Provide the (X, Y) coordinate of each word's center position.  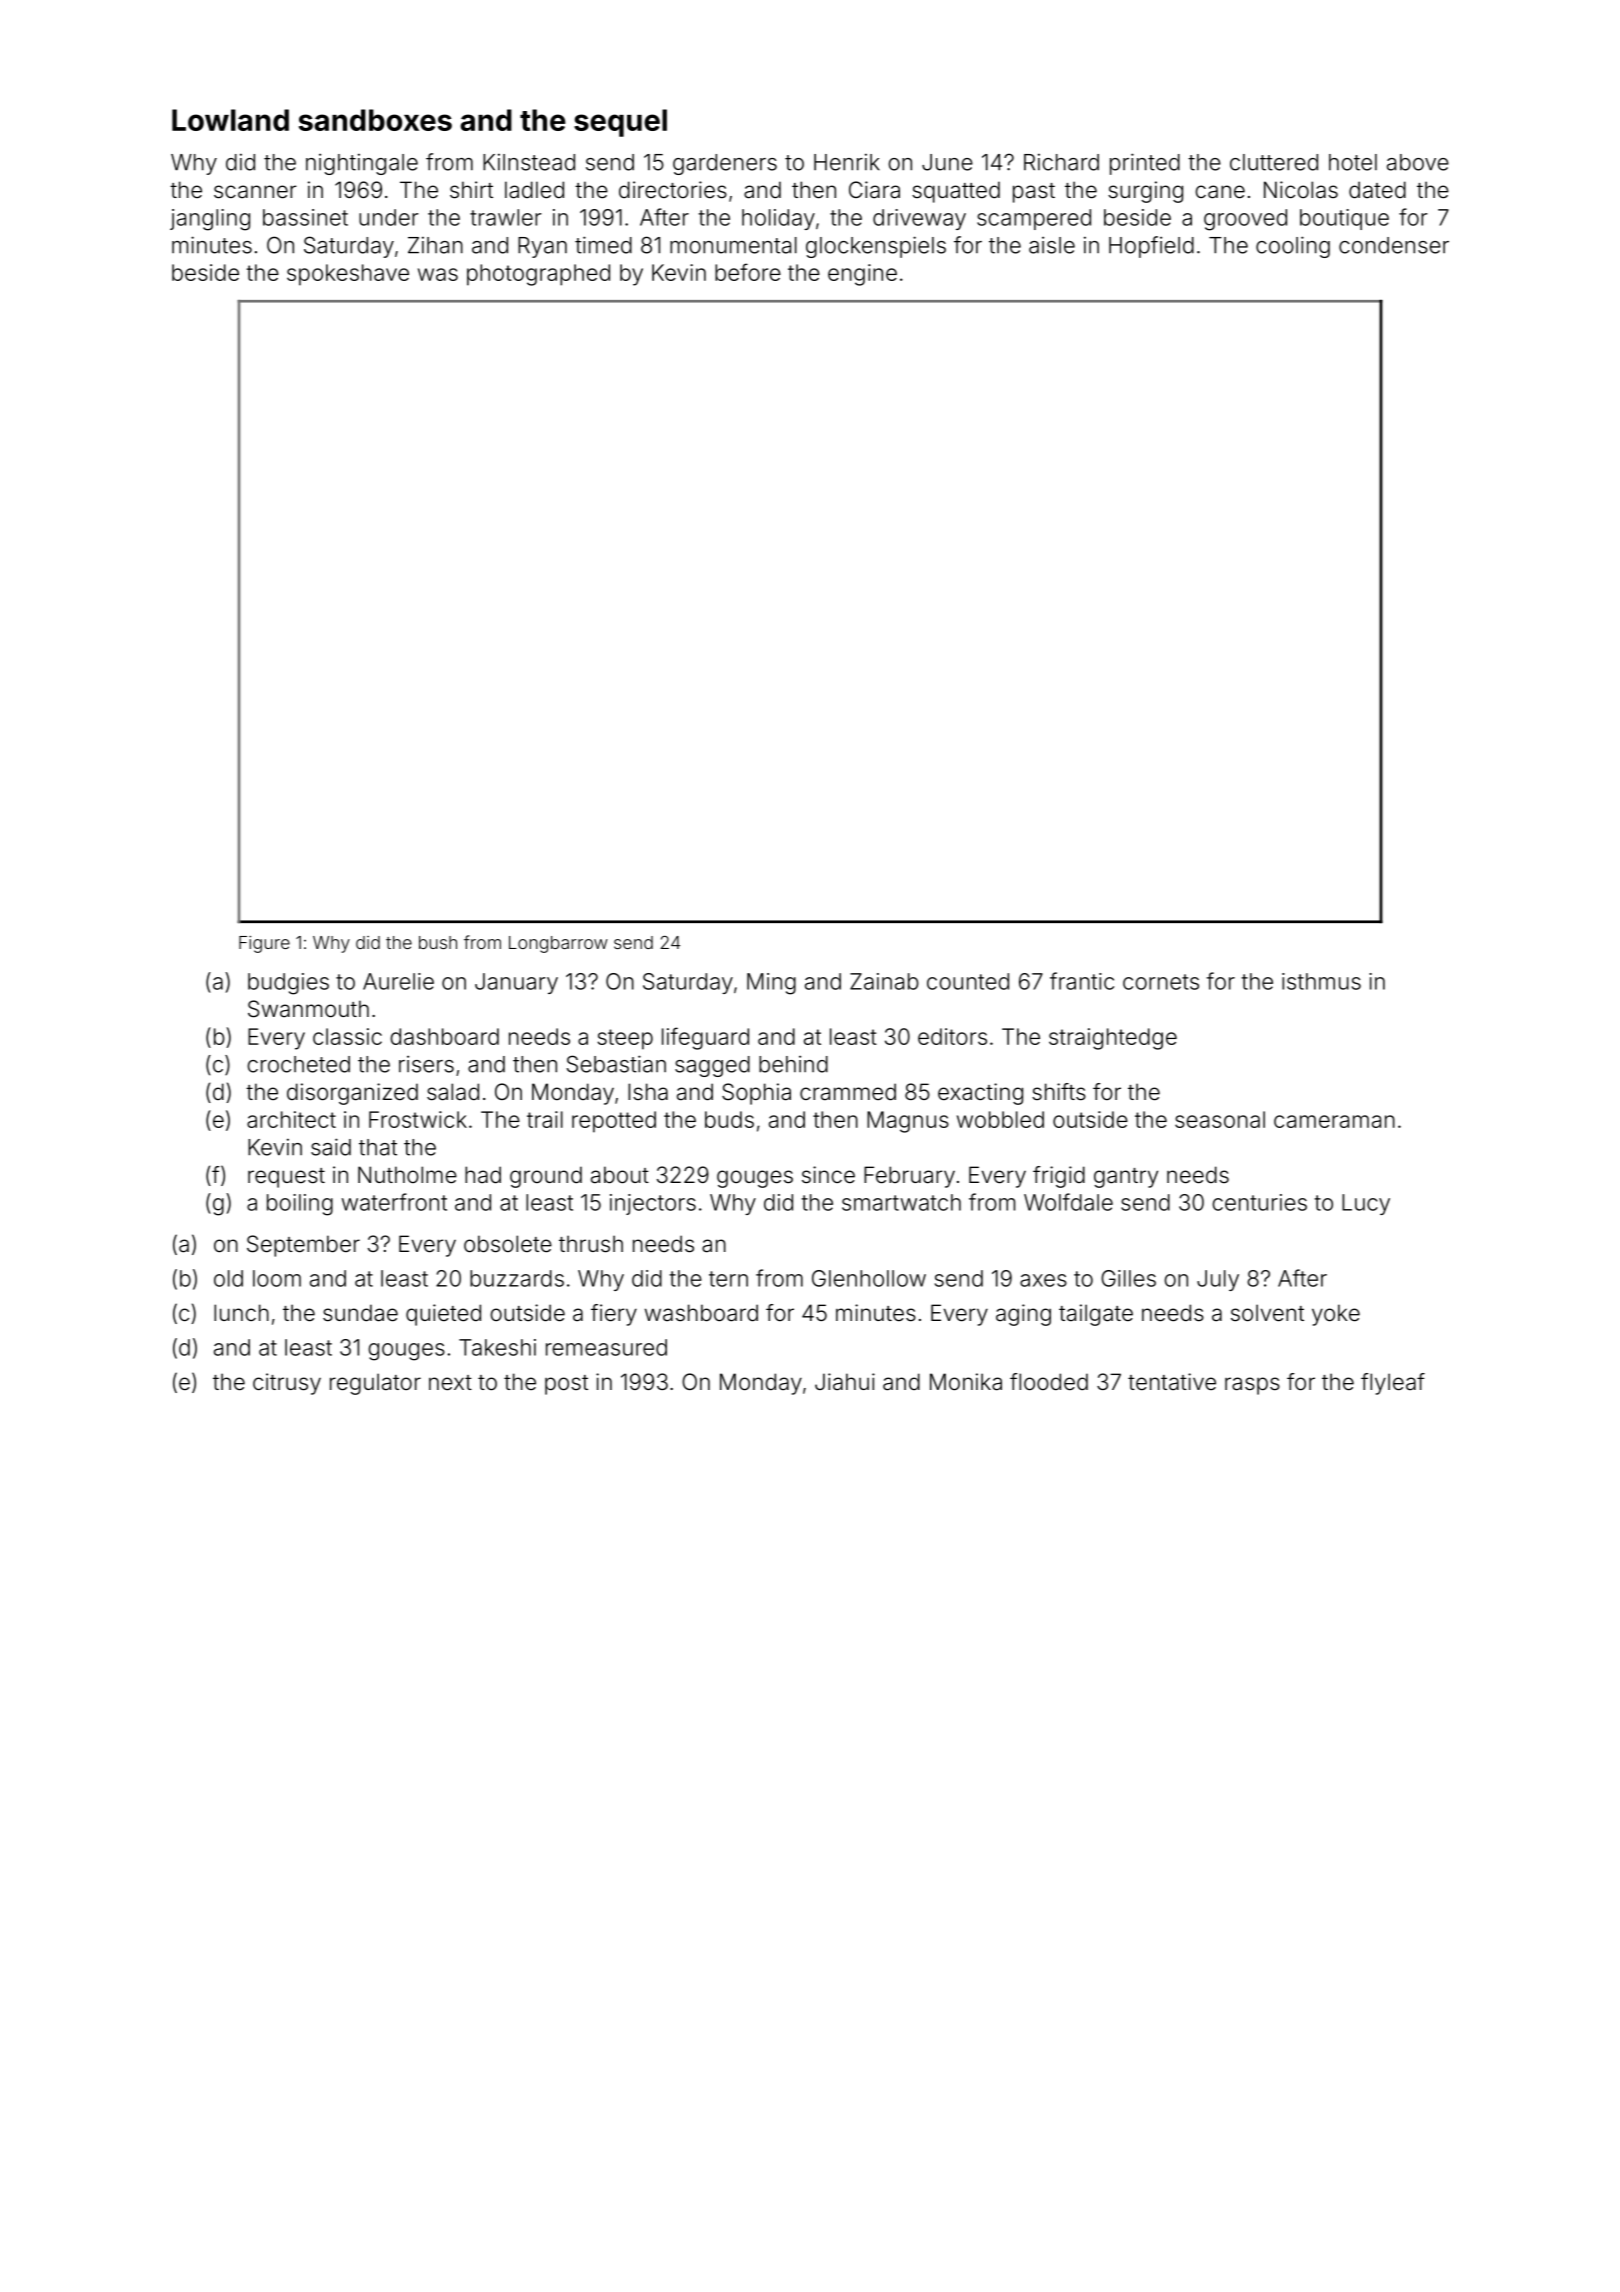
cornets (1161, 982)
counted (968, 981)
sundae (360, 1313)
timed (603, 245)
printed (1145, 164)
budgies (288, 984)
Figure (264, 944)
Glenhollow (869, 1278)
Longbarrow (558, 944)
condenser (1394, 245)
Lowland (230, 120)
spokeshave (348, 275)
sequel (620, 123)
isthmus (1321, 981)
